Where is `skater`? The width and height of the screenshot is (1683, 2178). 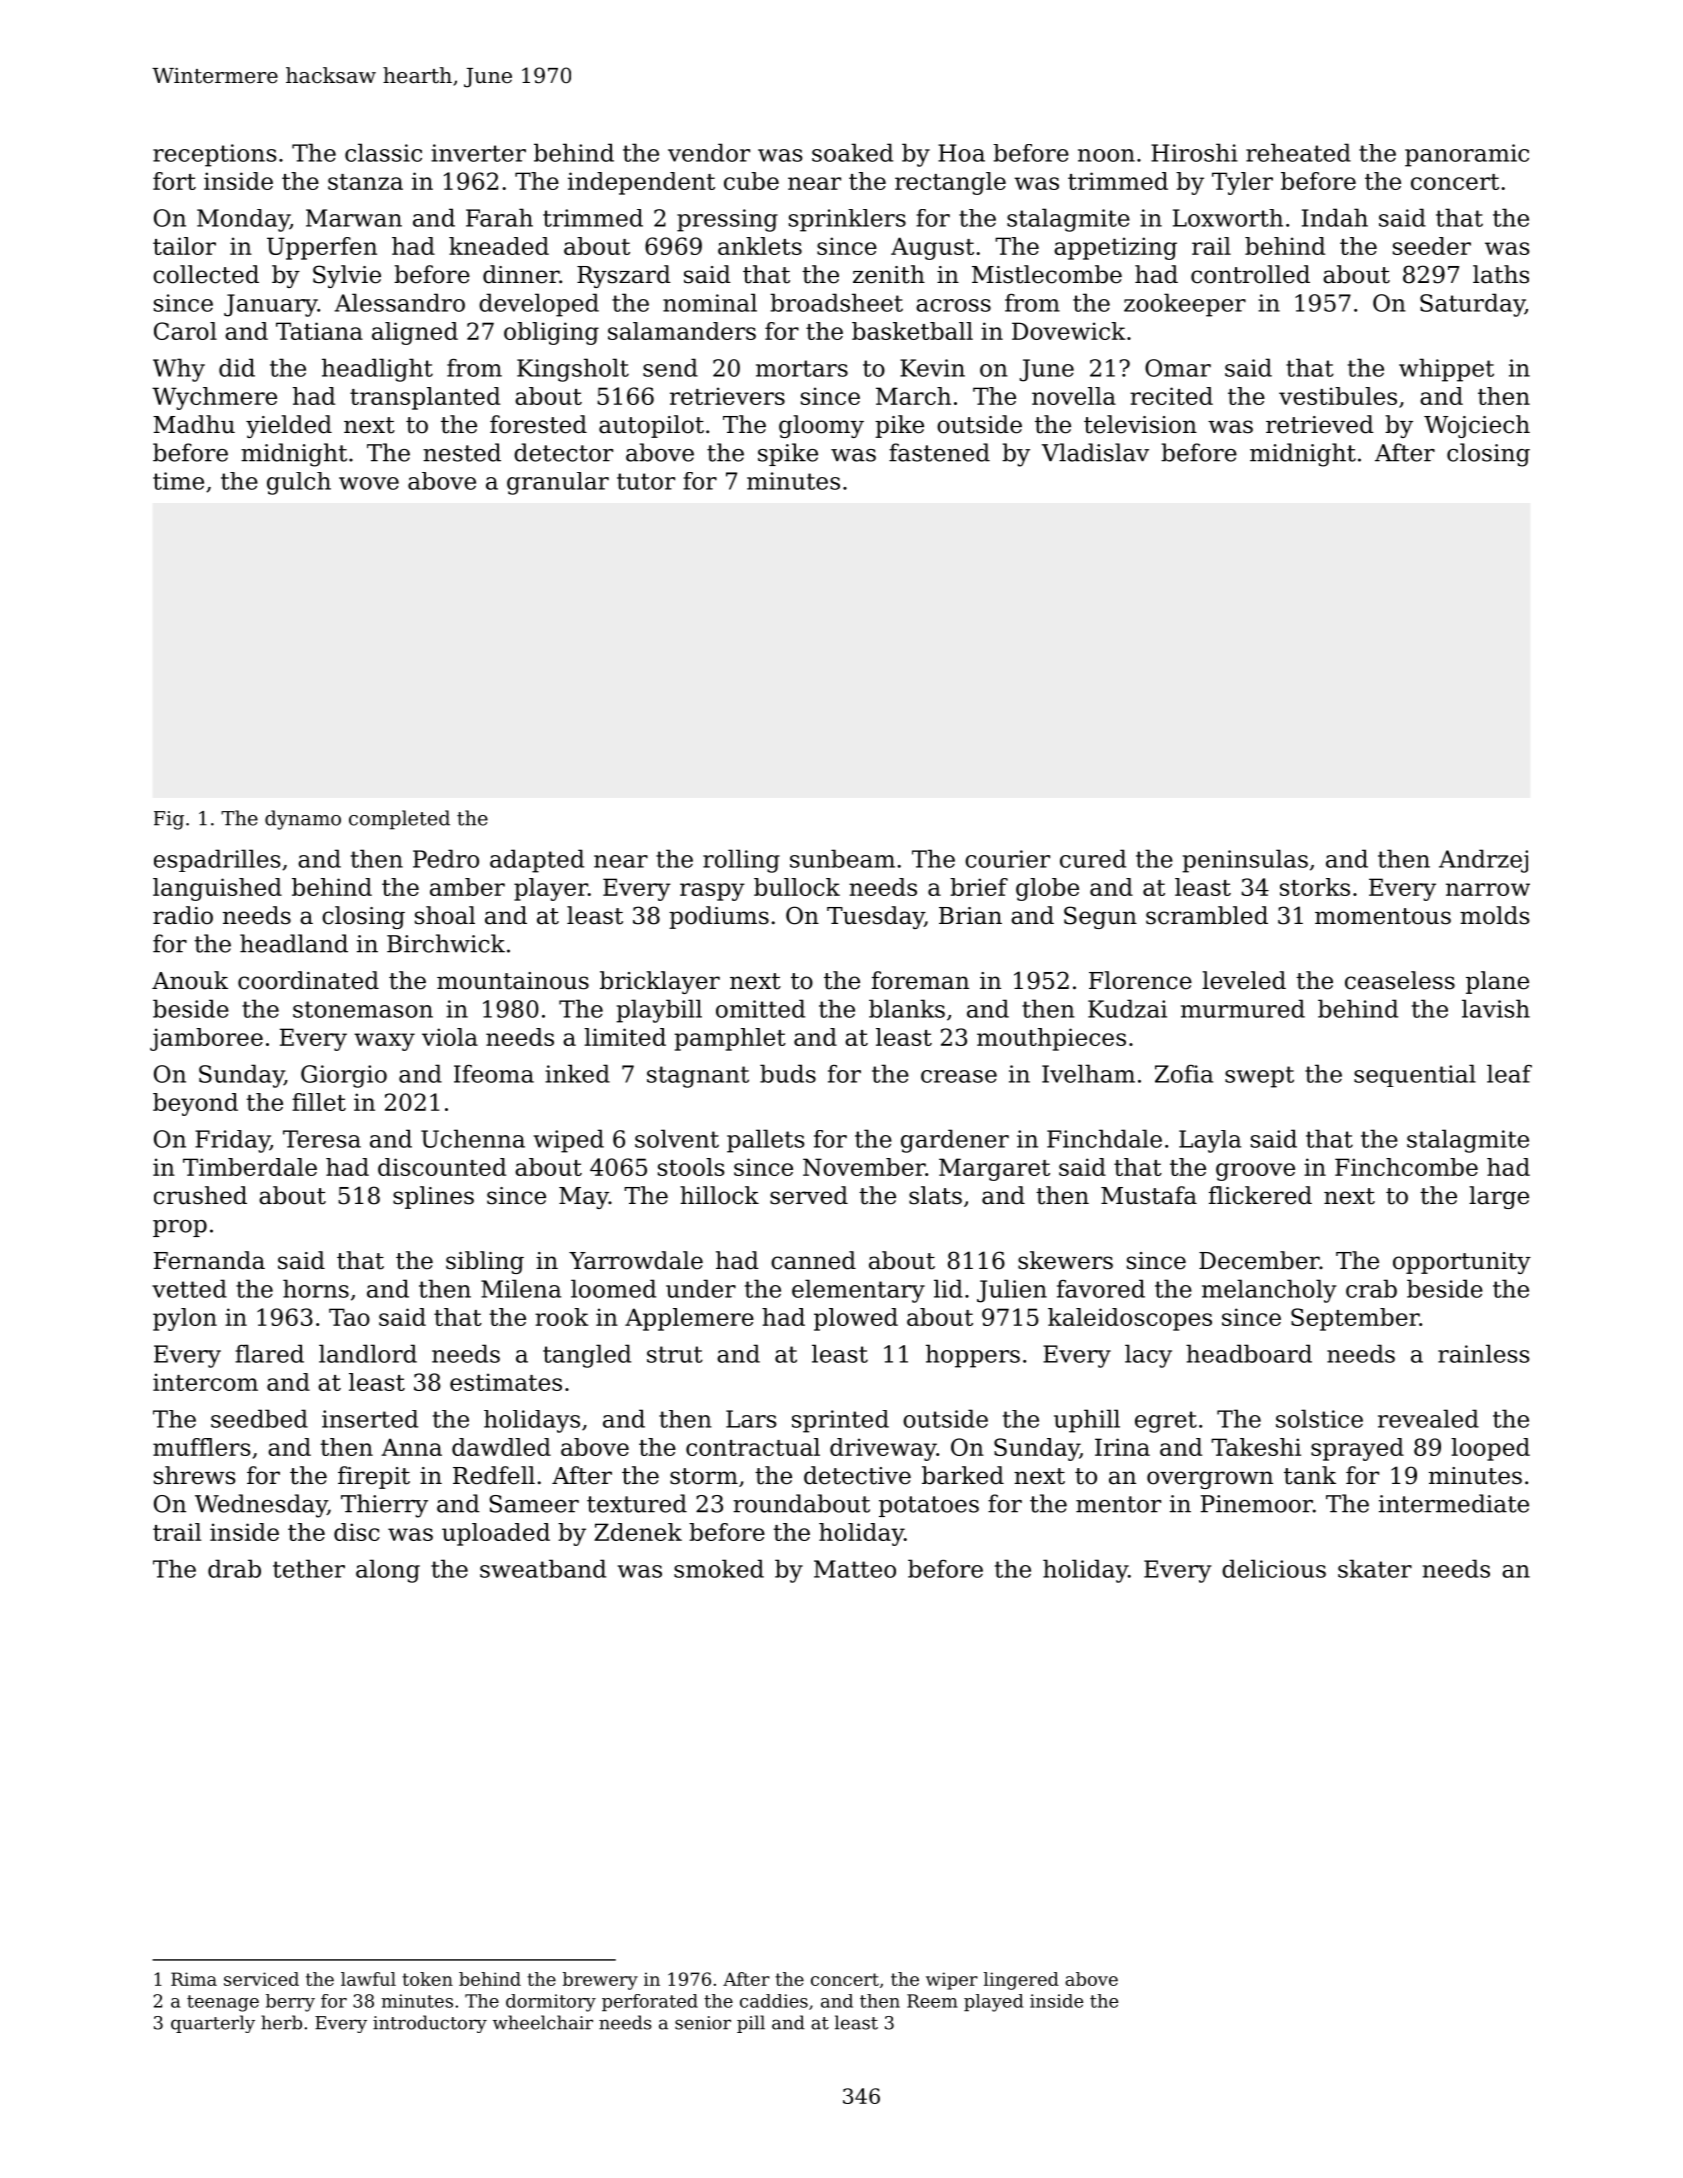
skater is located at coordinates (1375, 1568).
